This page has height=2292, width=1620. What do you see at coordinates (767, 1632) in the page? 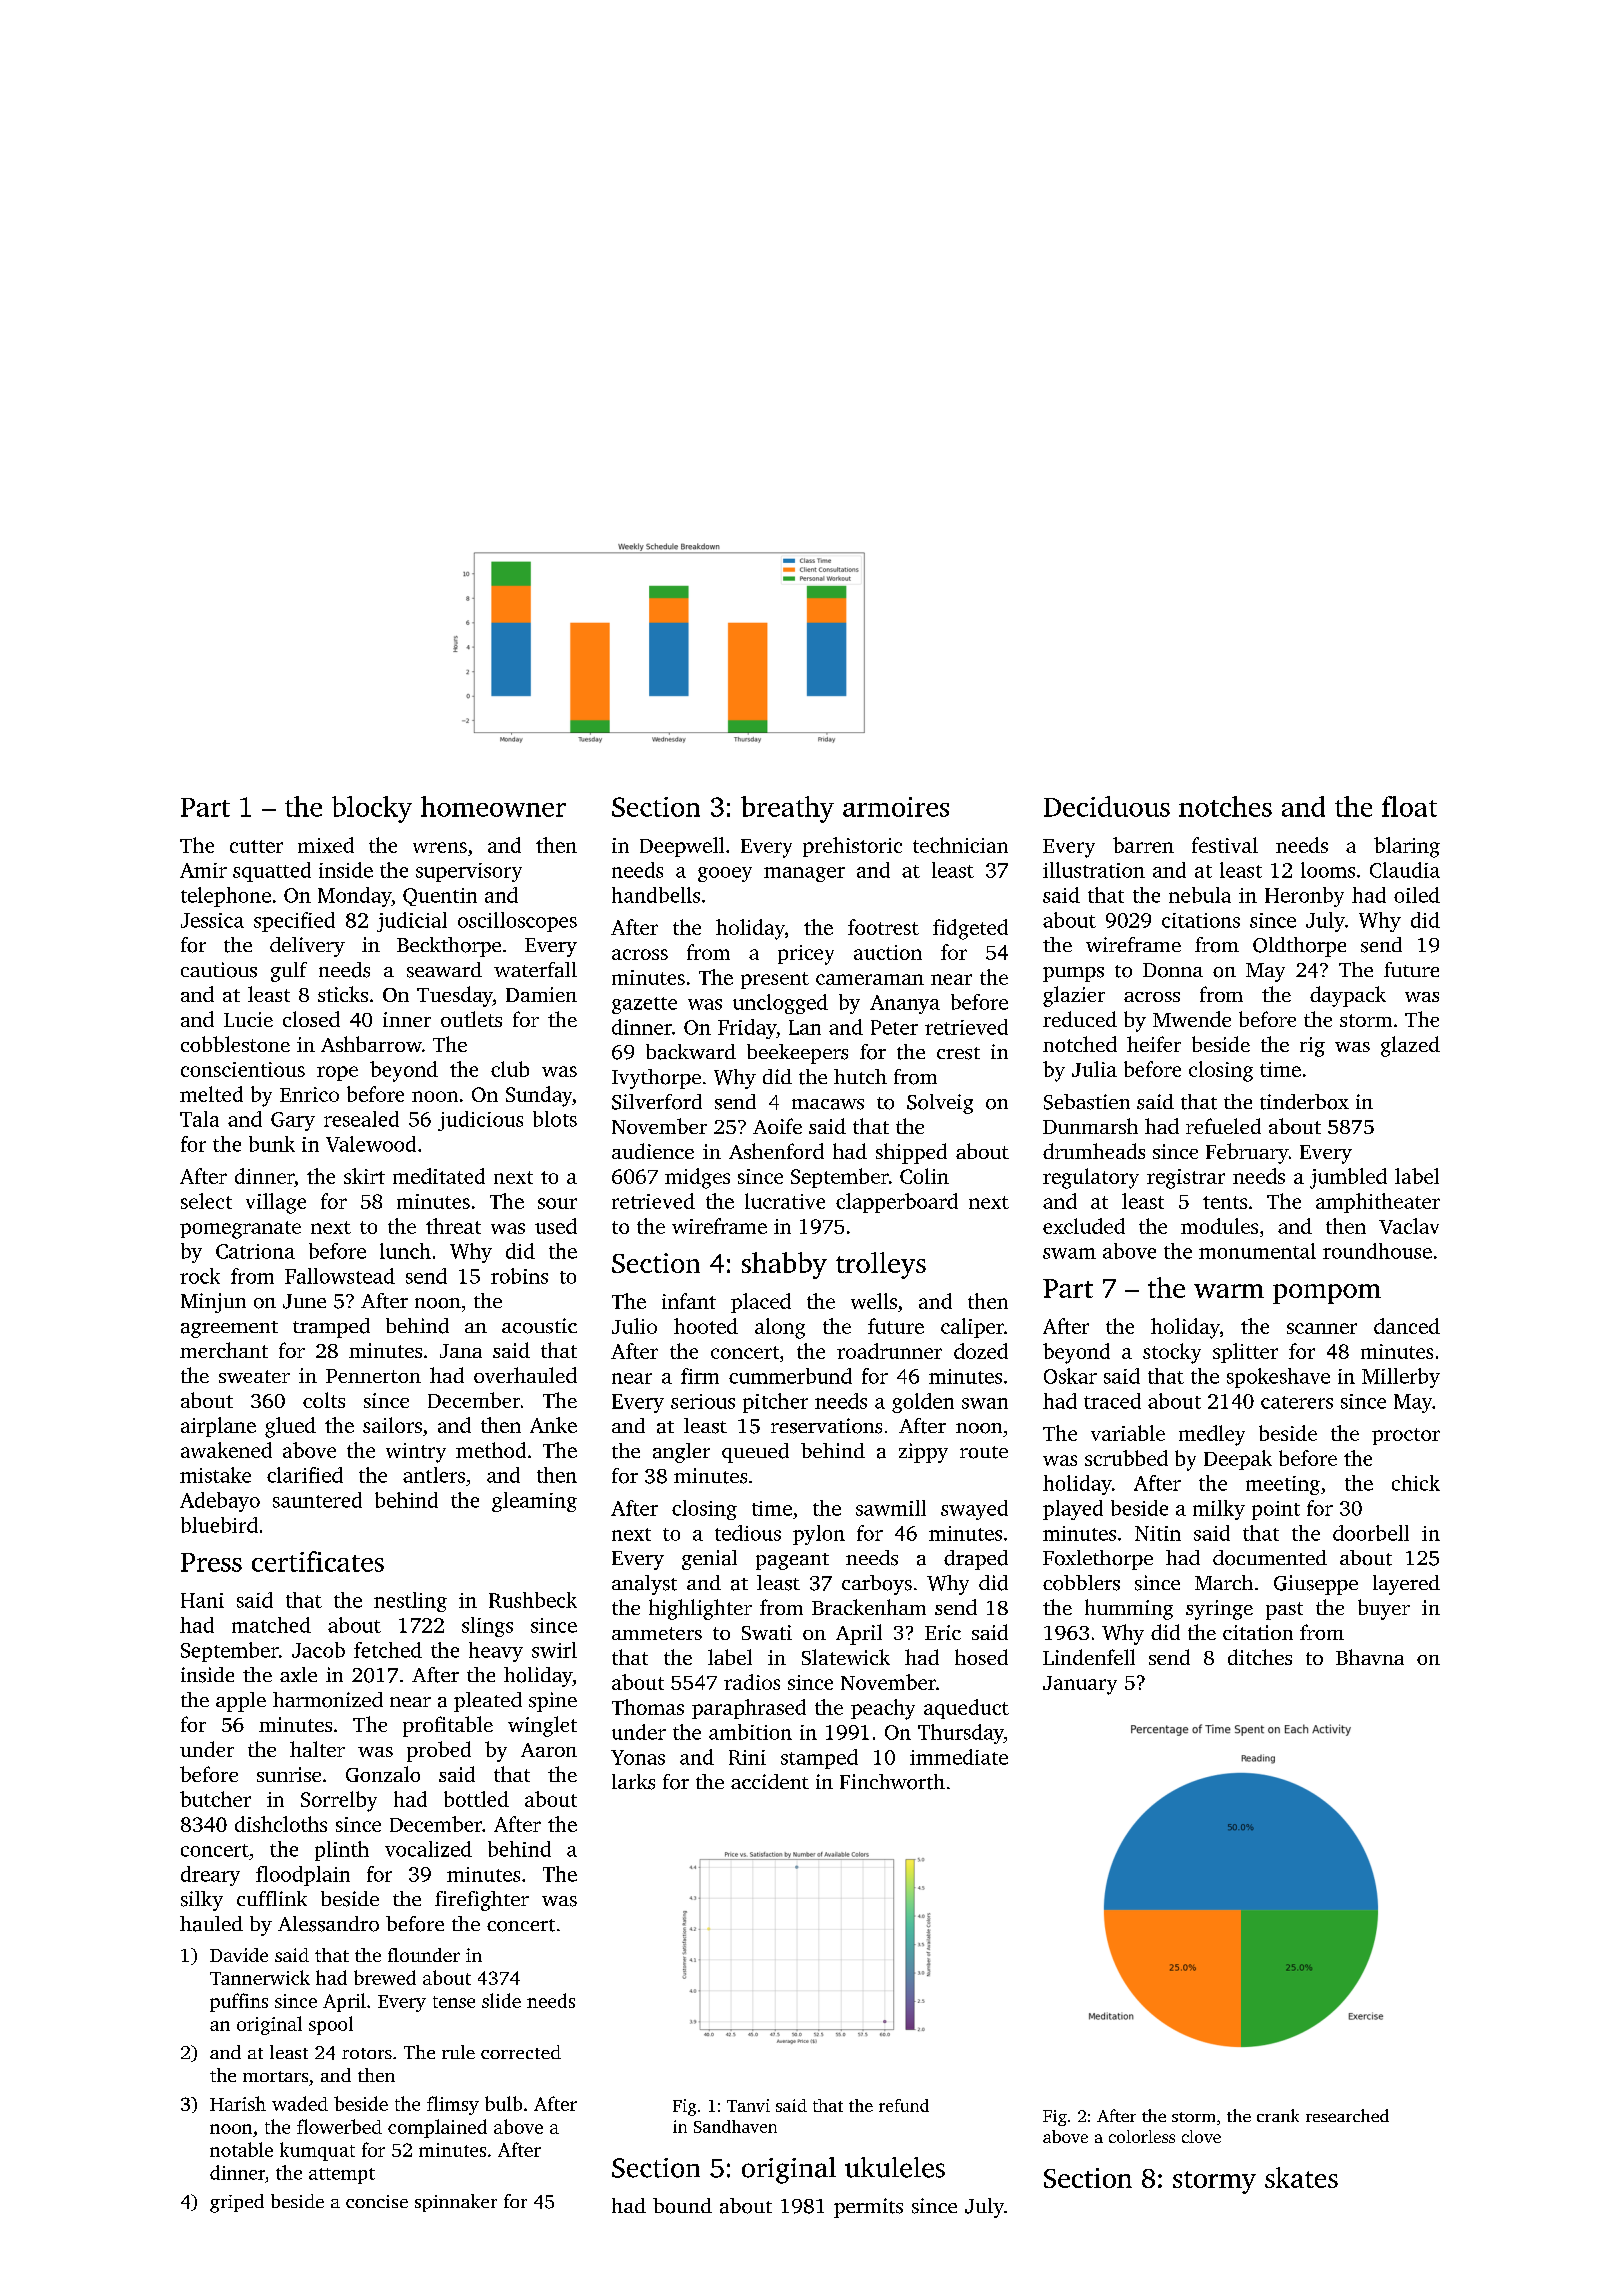
I see `Swati` at bounding box center [767, 1632].
